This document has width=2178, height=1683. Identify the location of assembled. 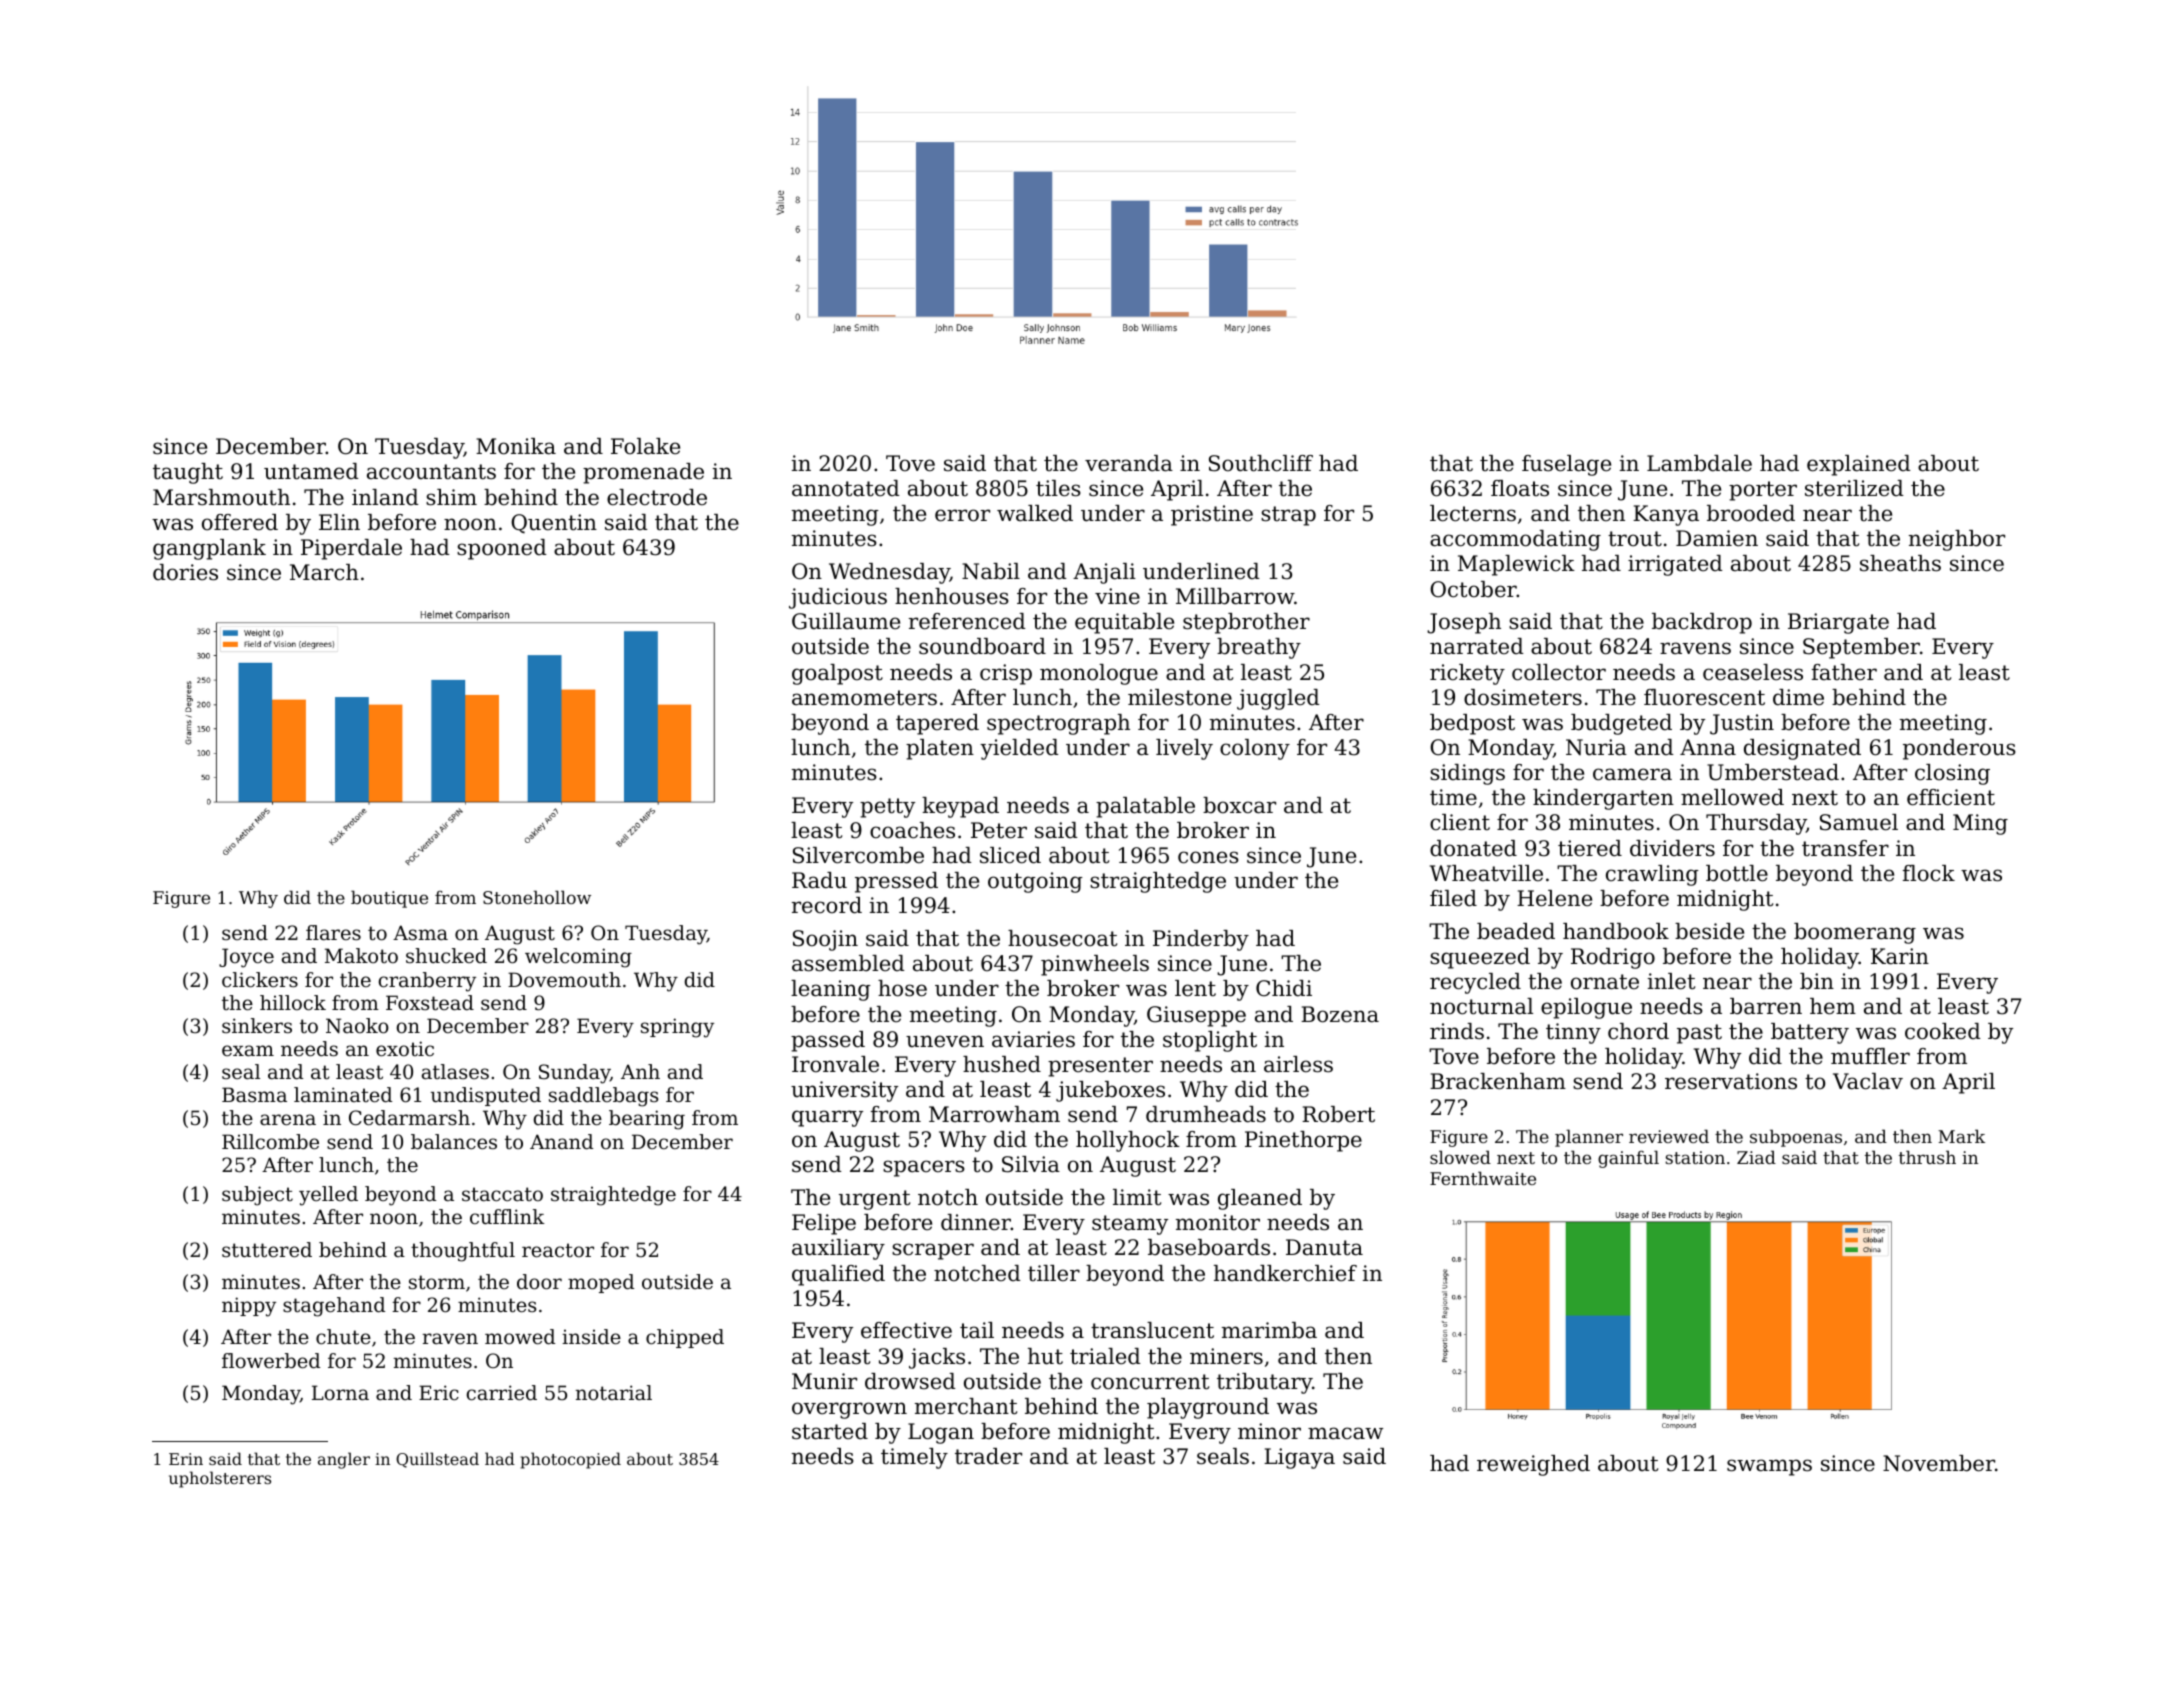
(848, 963).
